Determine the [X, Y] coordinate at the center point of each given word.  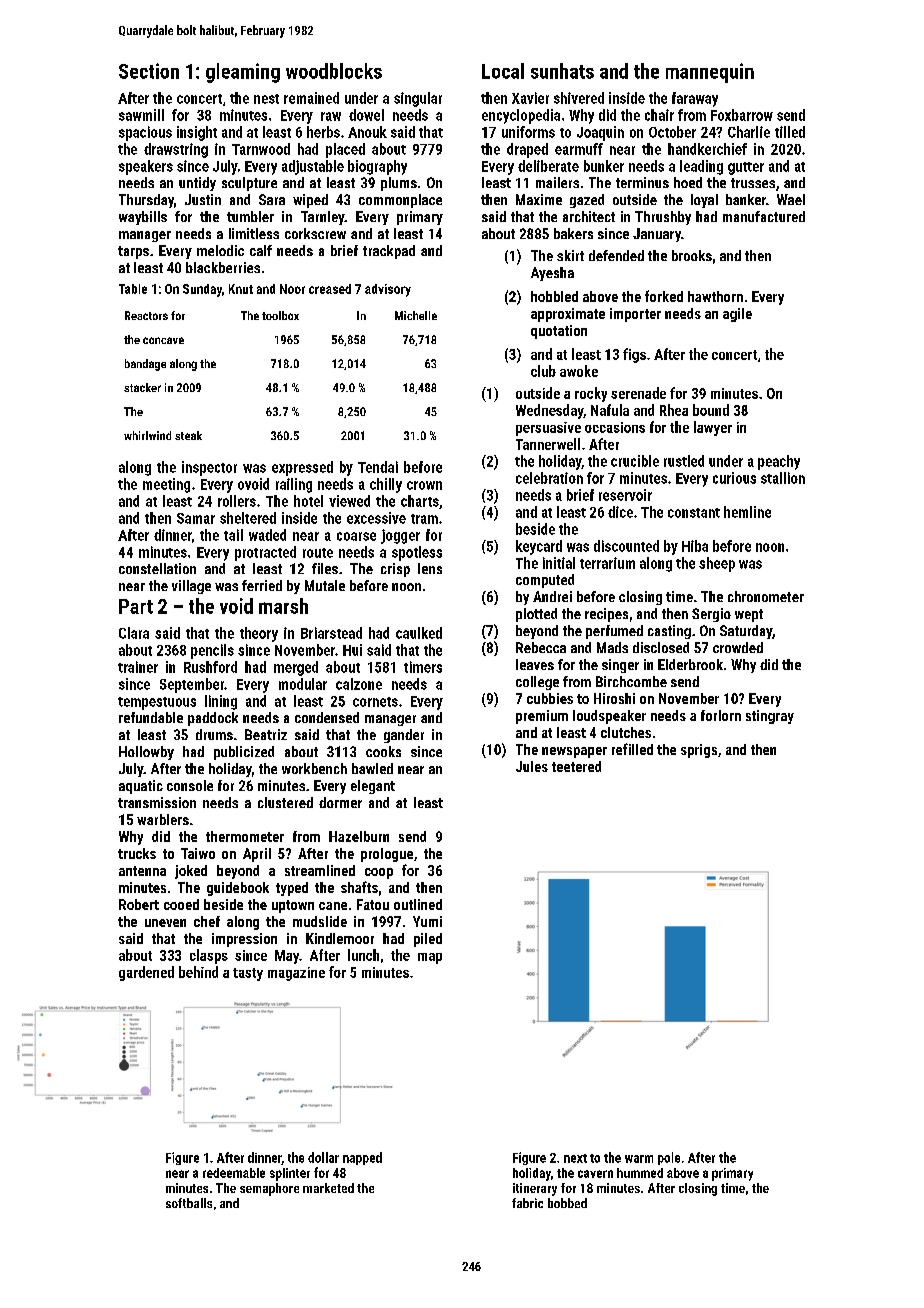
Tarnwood [261, 149]
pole [669, 1158]
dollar [323, 1157]
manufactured [764, 216]
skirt [570, 255]
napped [362, 1158]
